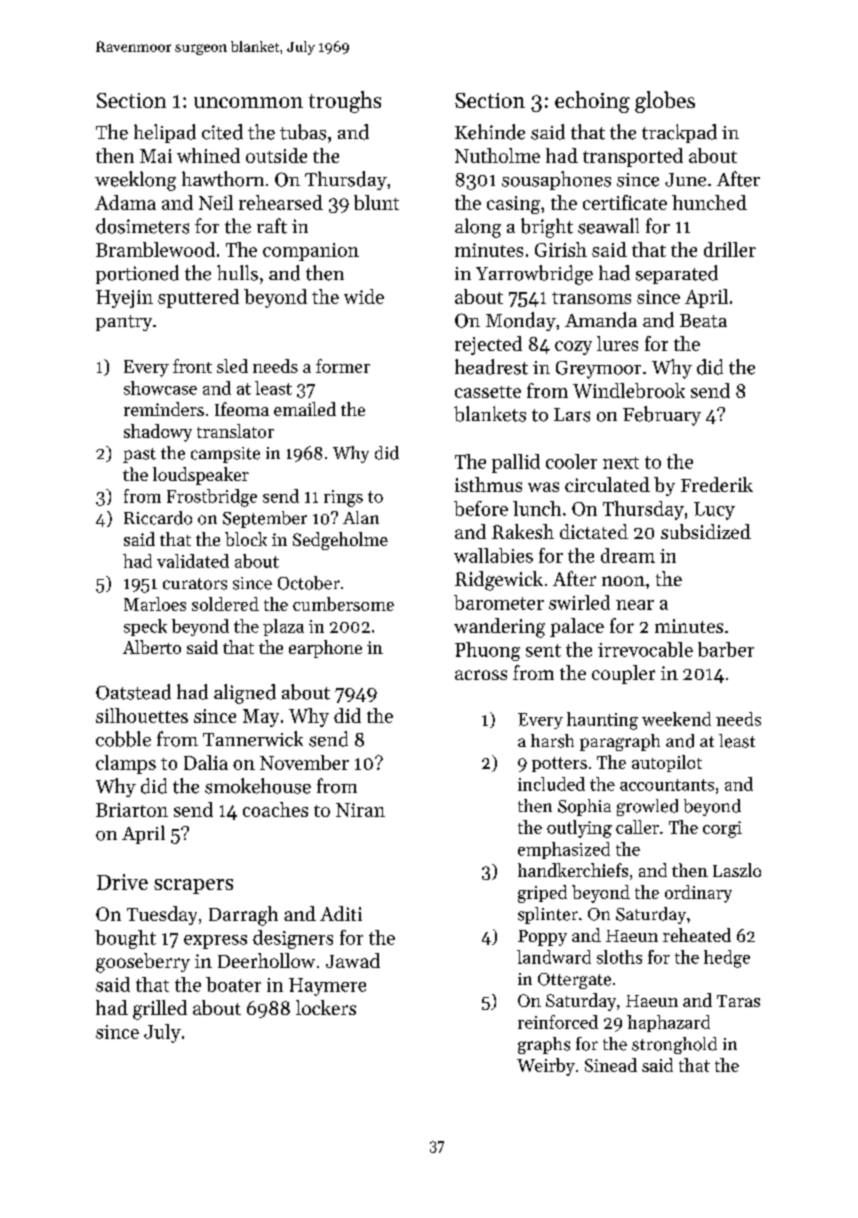 This screenshot has height=1218, width=858. Describe the element at coordinates (730, 249) in the screenshot. I see `driller` at that location.
